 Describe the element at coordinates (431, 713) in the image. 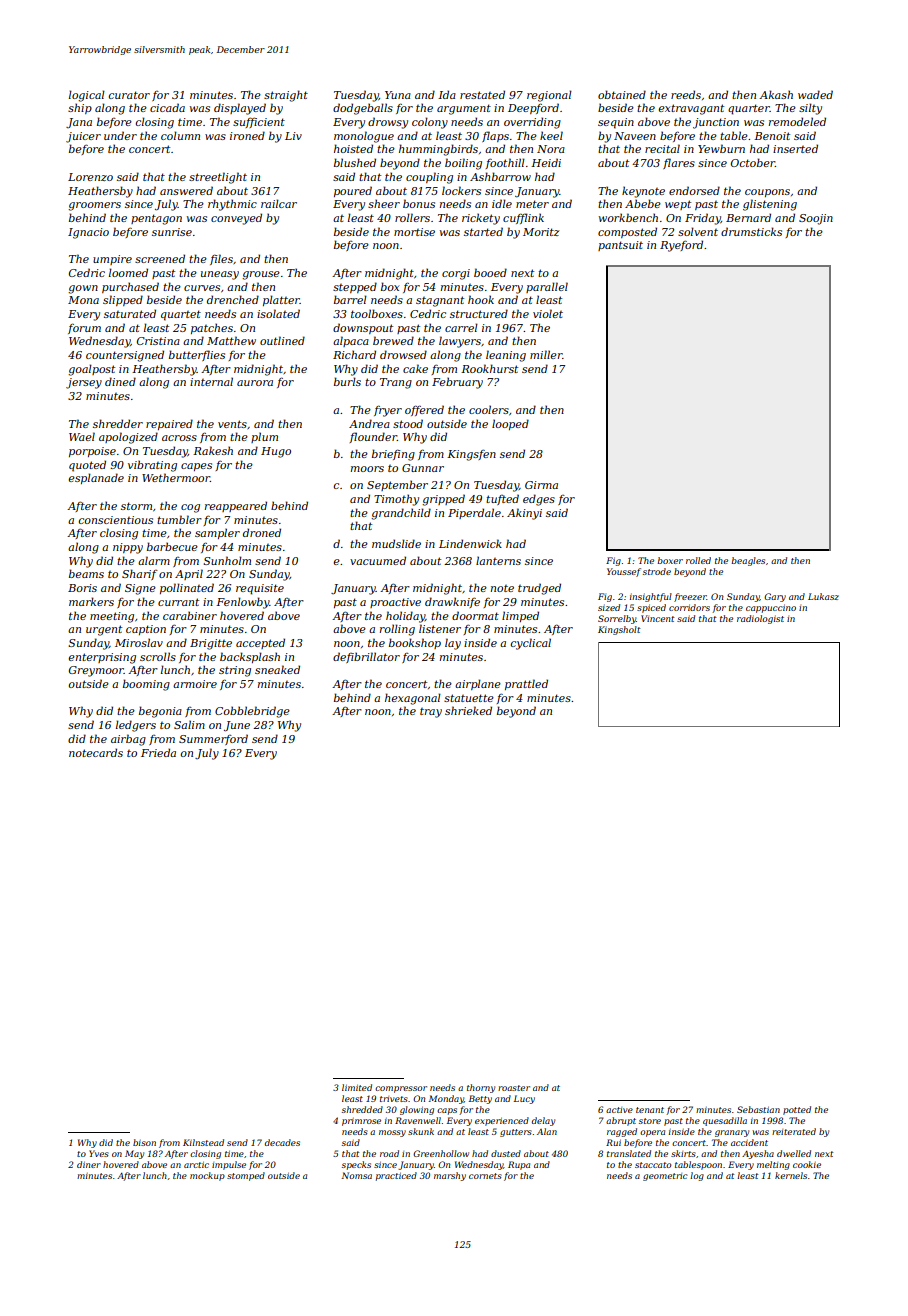

I see `tray` at that location.
